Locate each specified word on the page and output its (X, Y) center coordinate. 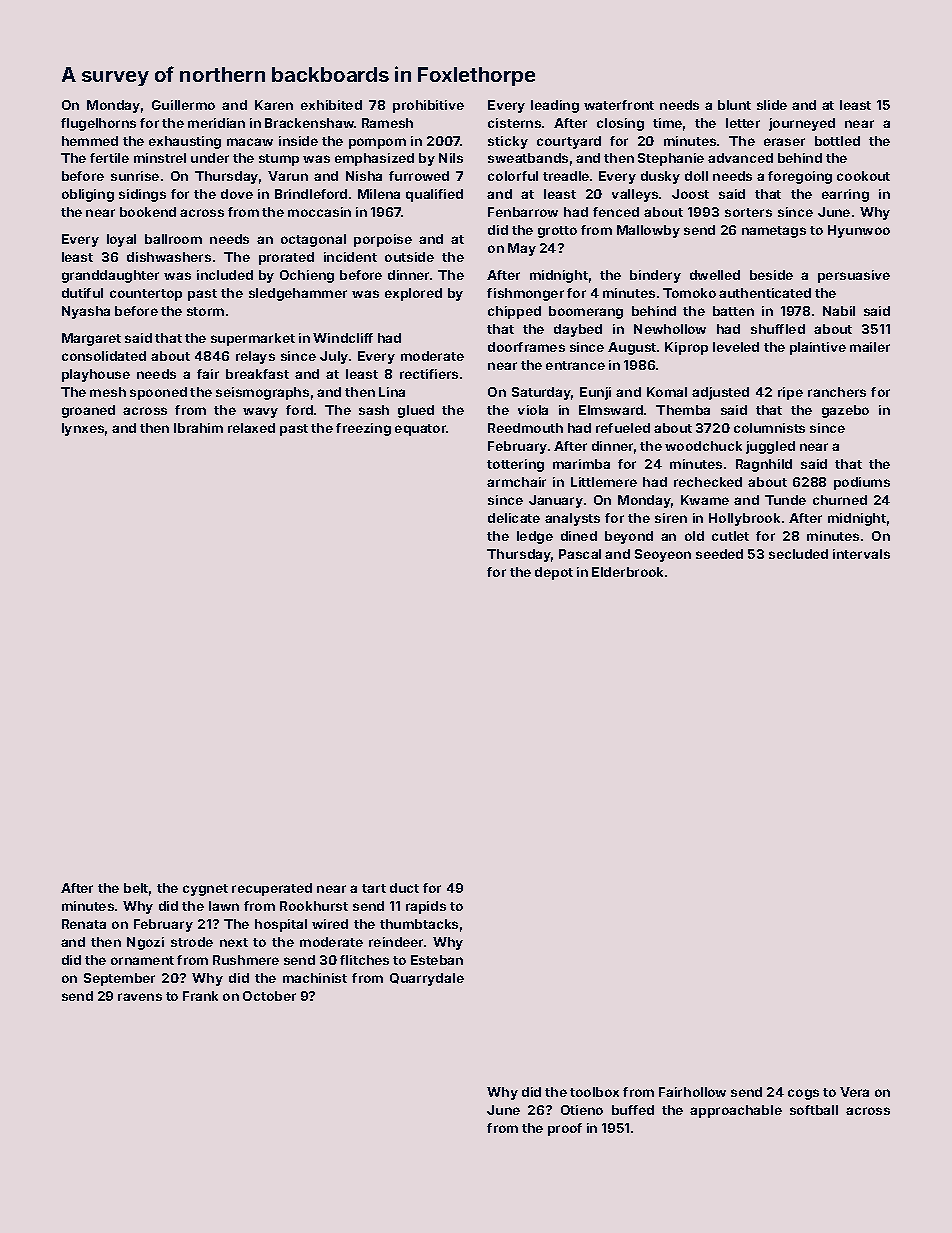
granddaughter (110, 276)
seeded (719, 554)
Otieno (582, 1110)
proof (565, 1129)
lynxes (83, 429)
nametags (774, 232)
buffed (633, 1110)
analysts (572, 519)
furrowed (419, 176)
